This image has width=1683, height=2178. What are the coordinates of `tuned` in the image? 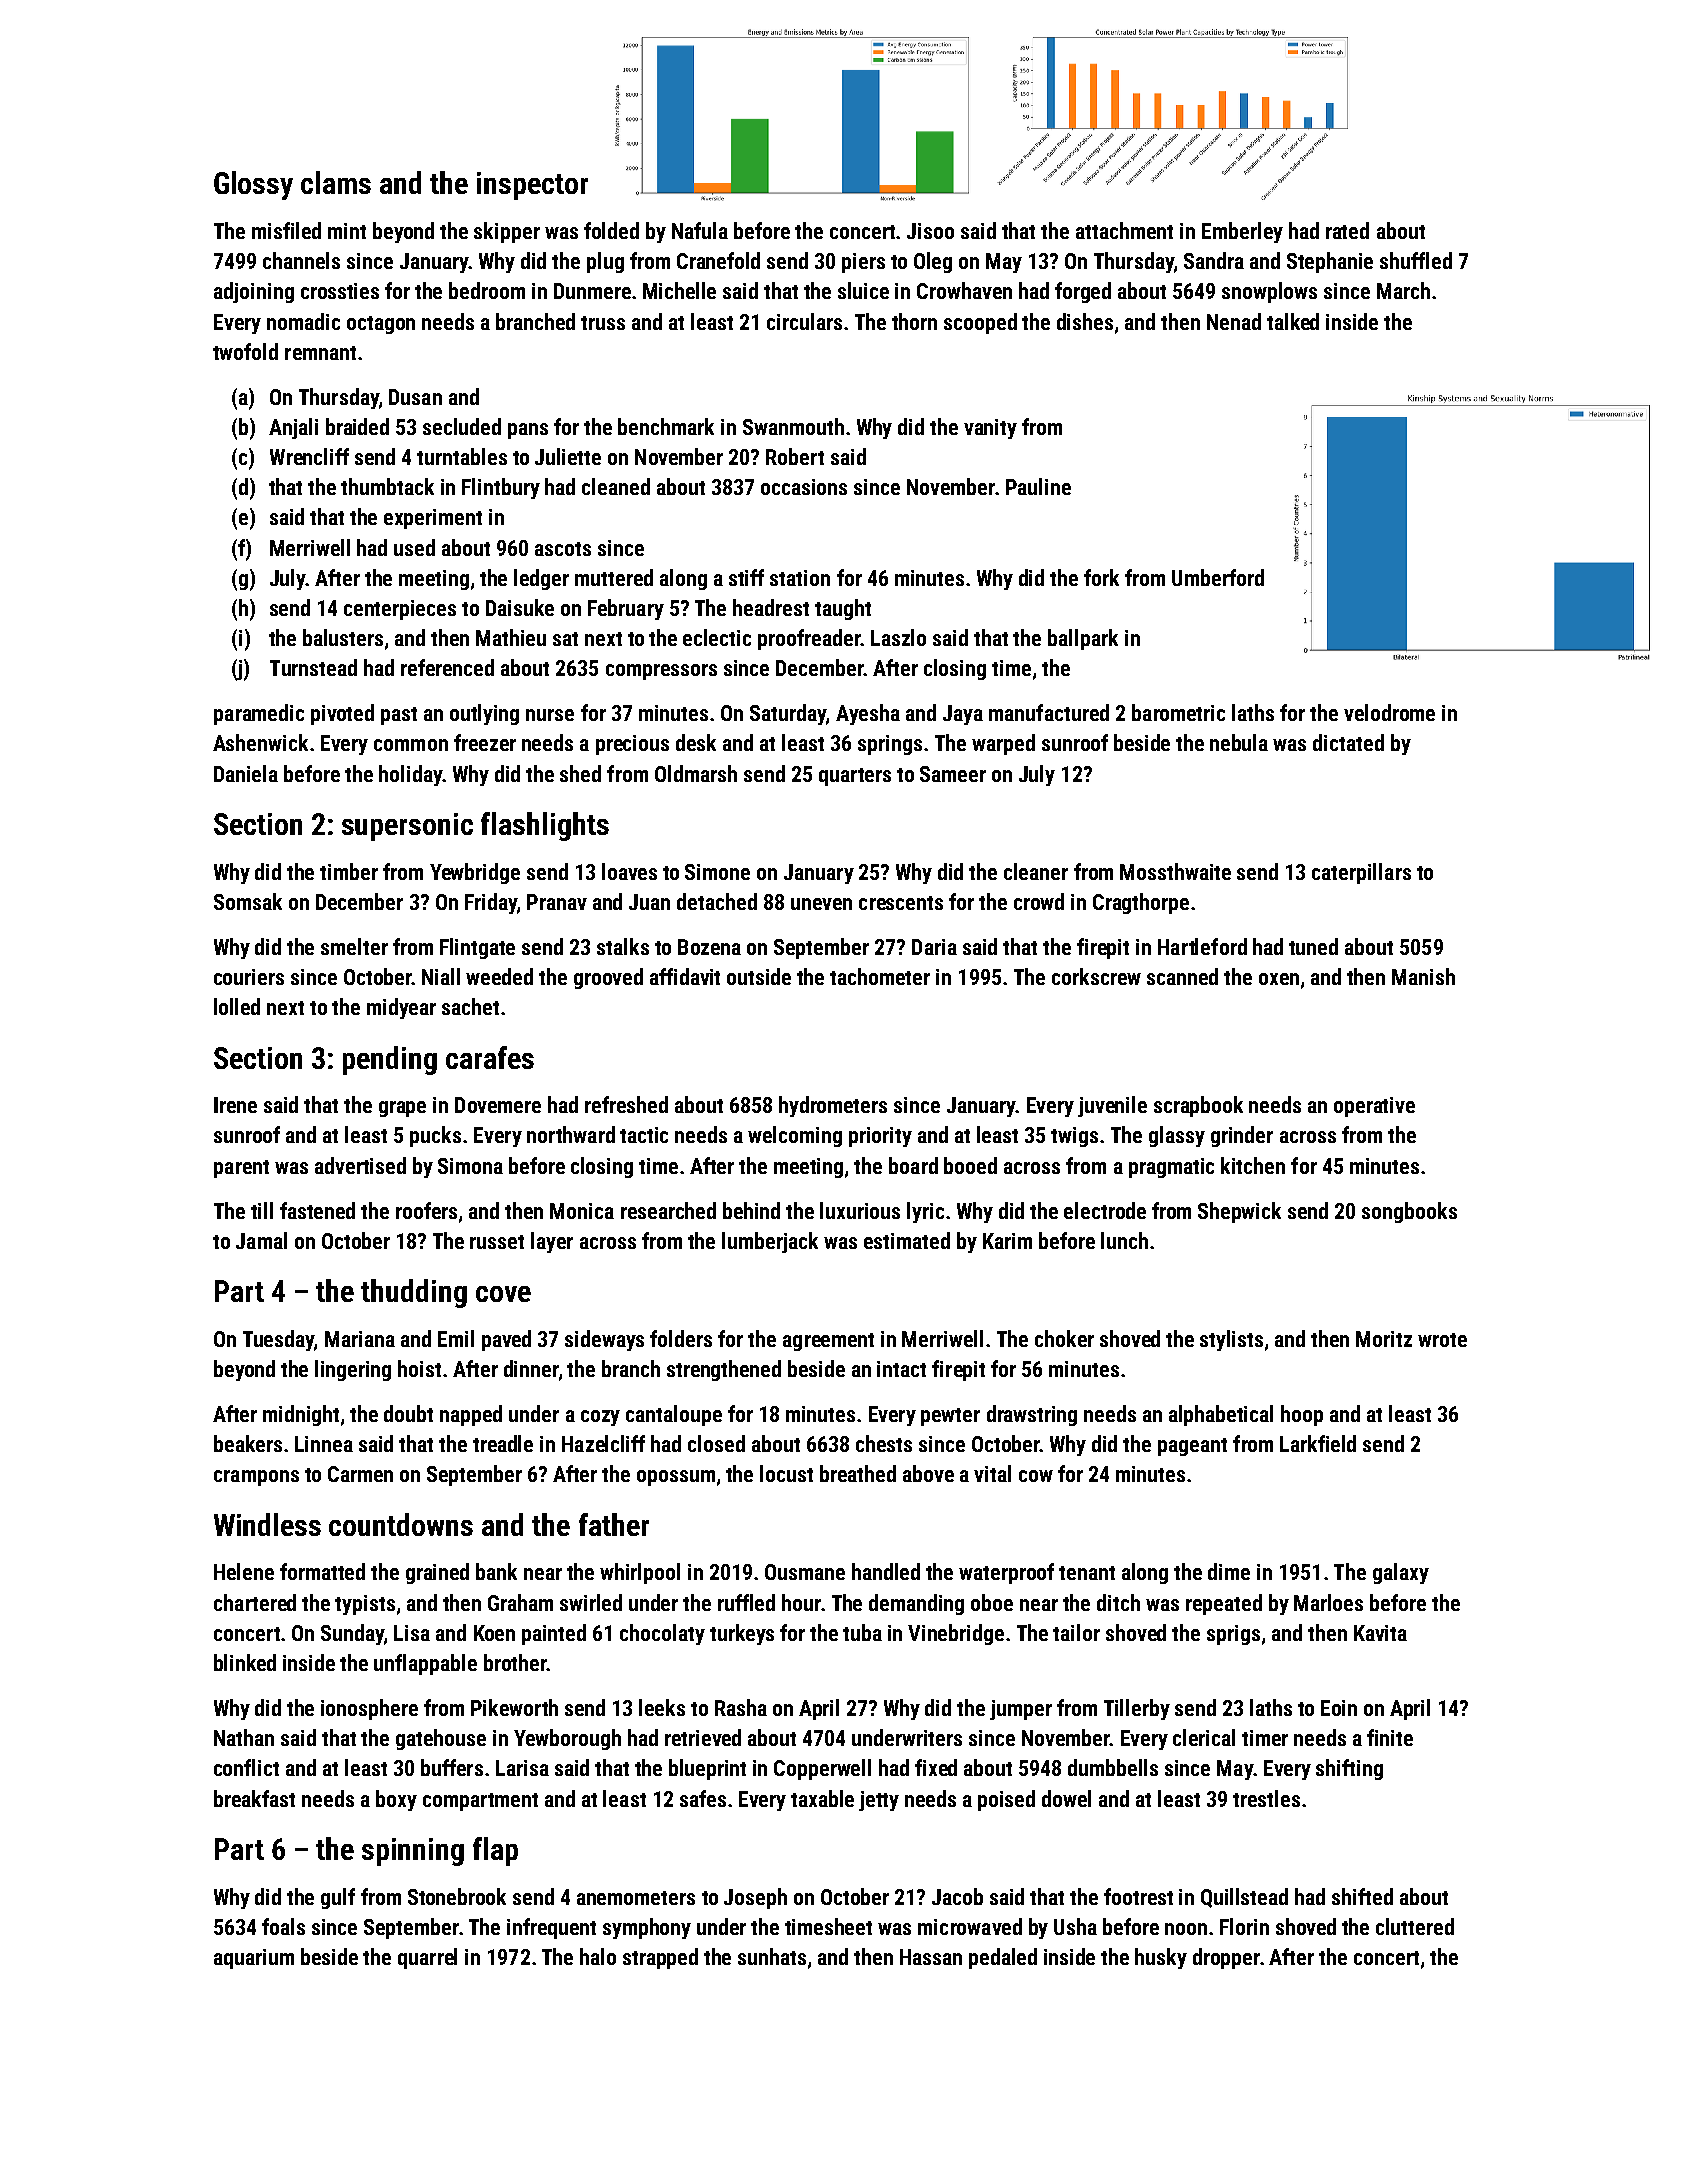 It's located at (1313, 946).
